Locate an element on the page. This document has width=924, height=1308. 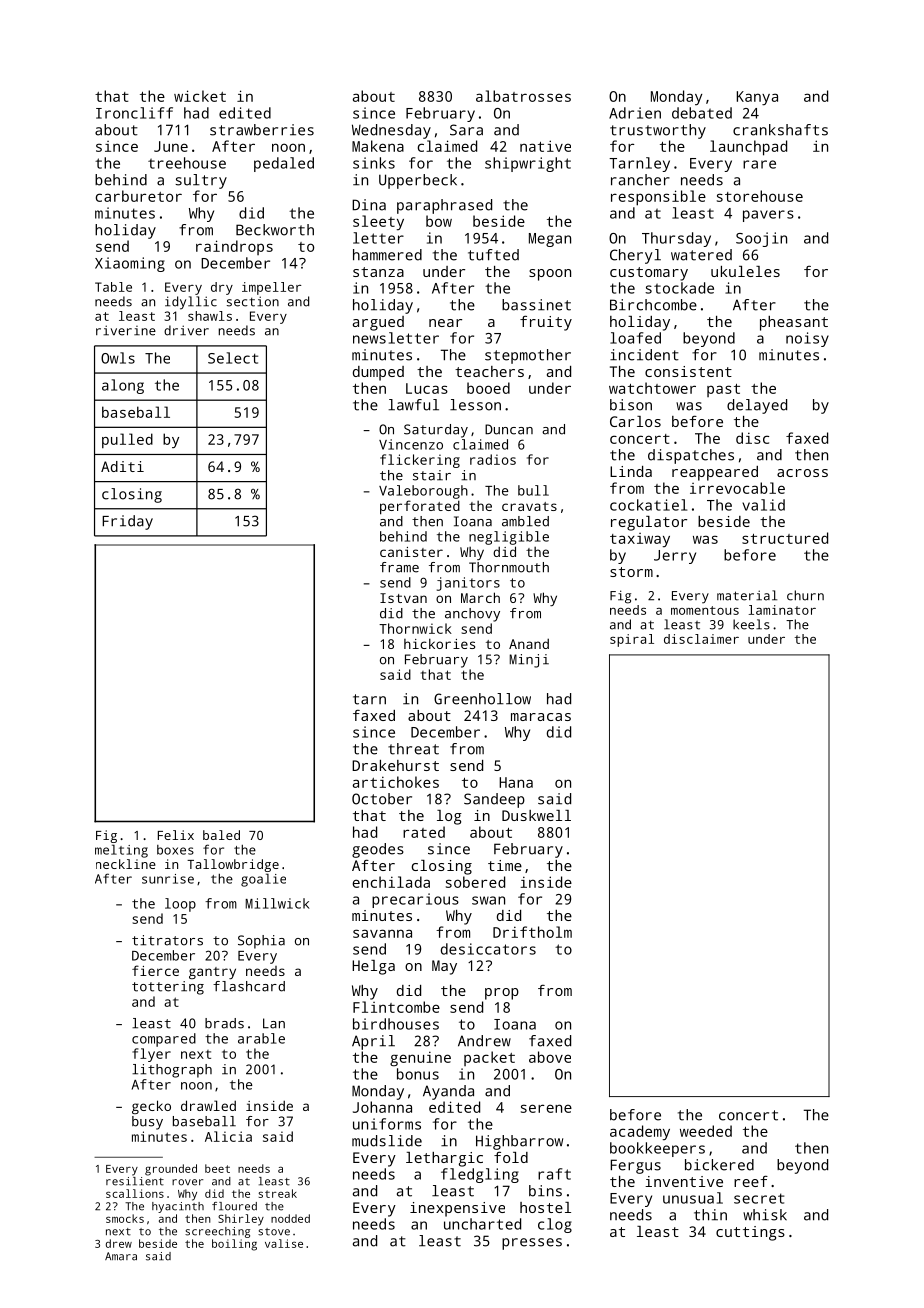
albatrosses is located at coordinates (523, 96).
